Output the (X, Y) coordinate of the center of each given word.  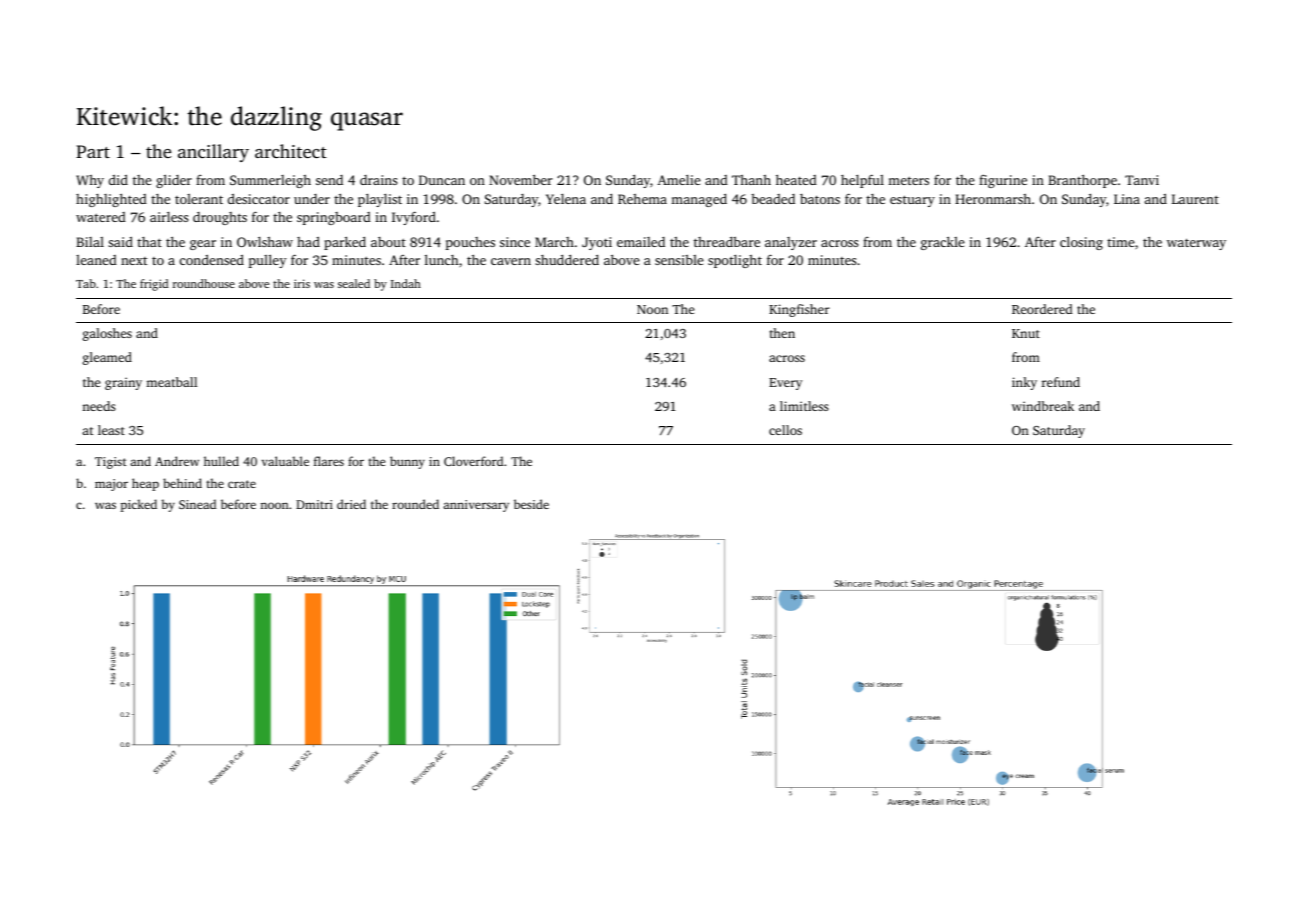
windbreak (1043, 406)
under (312, 199)
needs (99, 406)
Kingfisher (799, 310)
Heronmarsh (993, 199)
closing (1081, 243)
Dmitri (314, 504)
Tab (86, 283)
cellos (785, 430)
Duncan (442, 180)
